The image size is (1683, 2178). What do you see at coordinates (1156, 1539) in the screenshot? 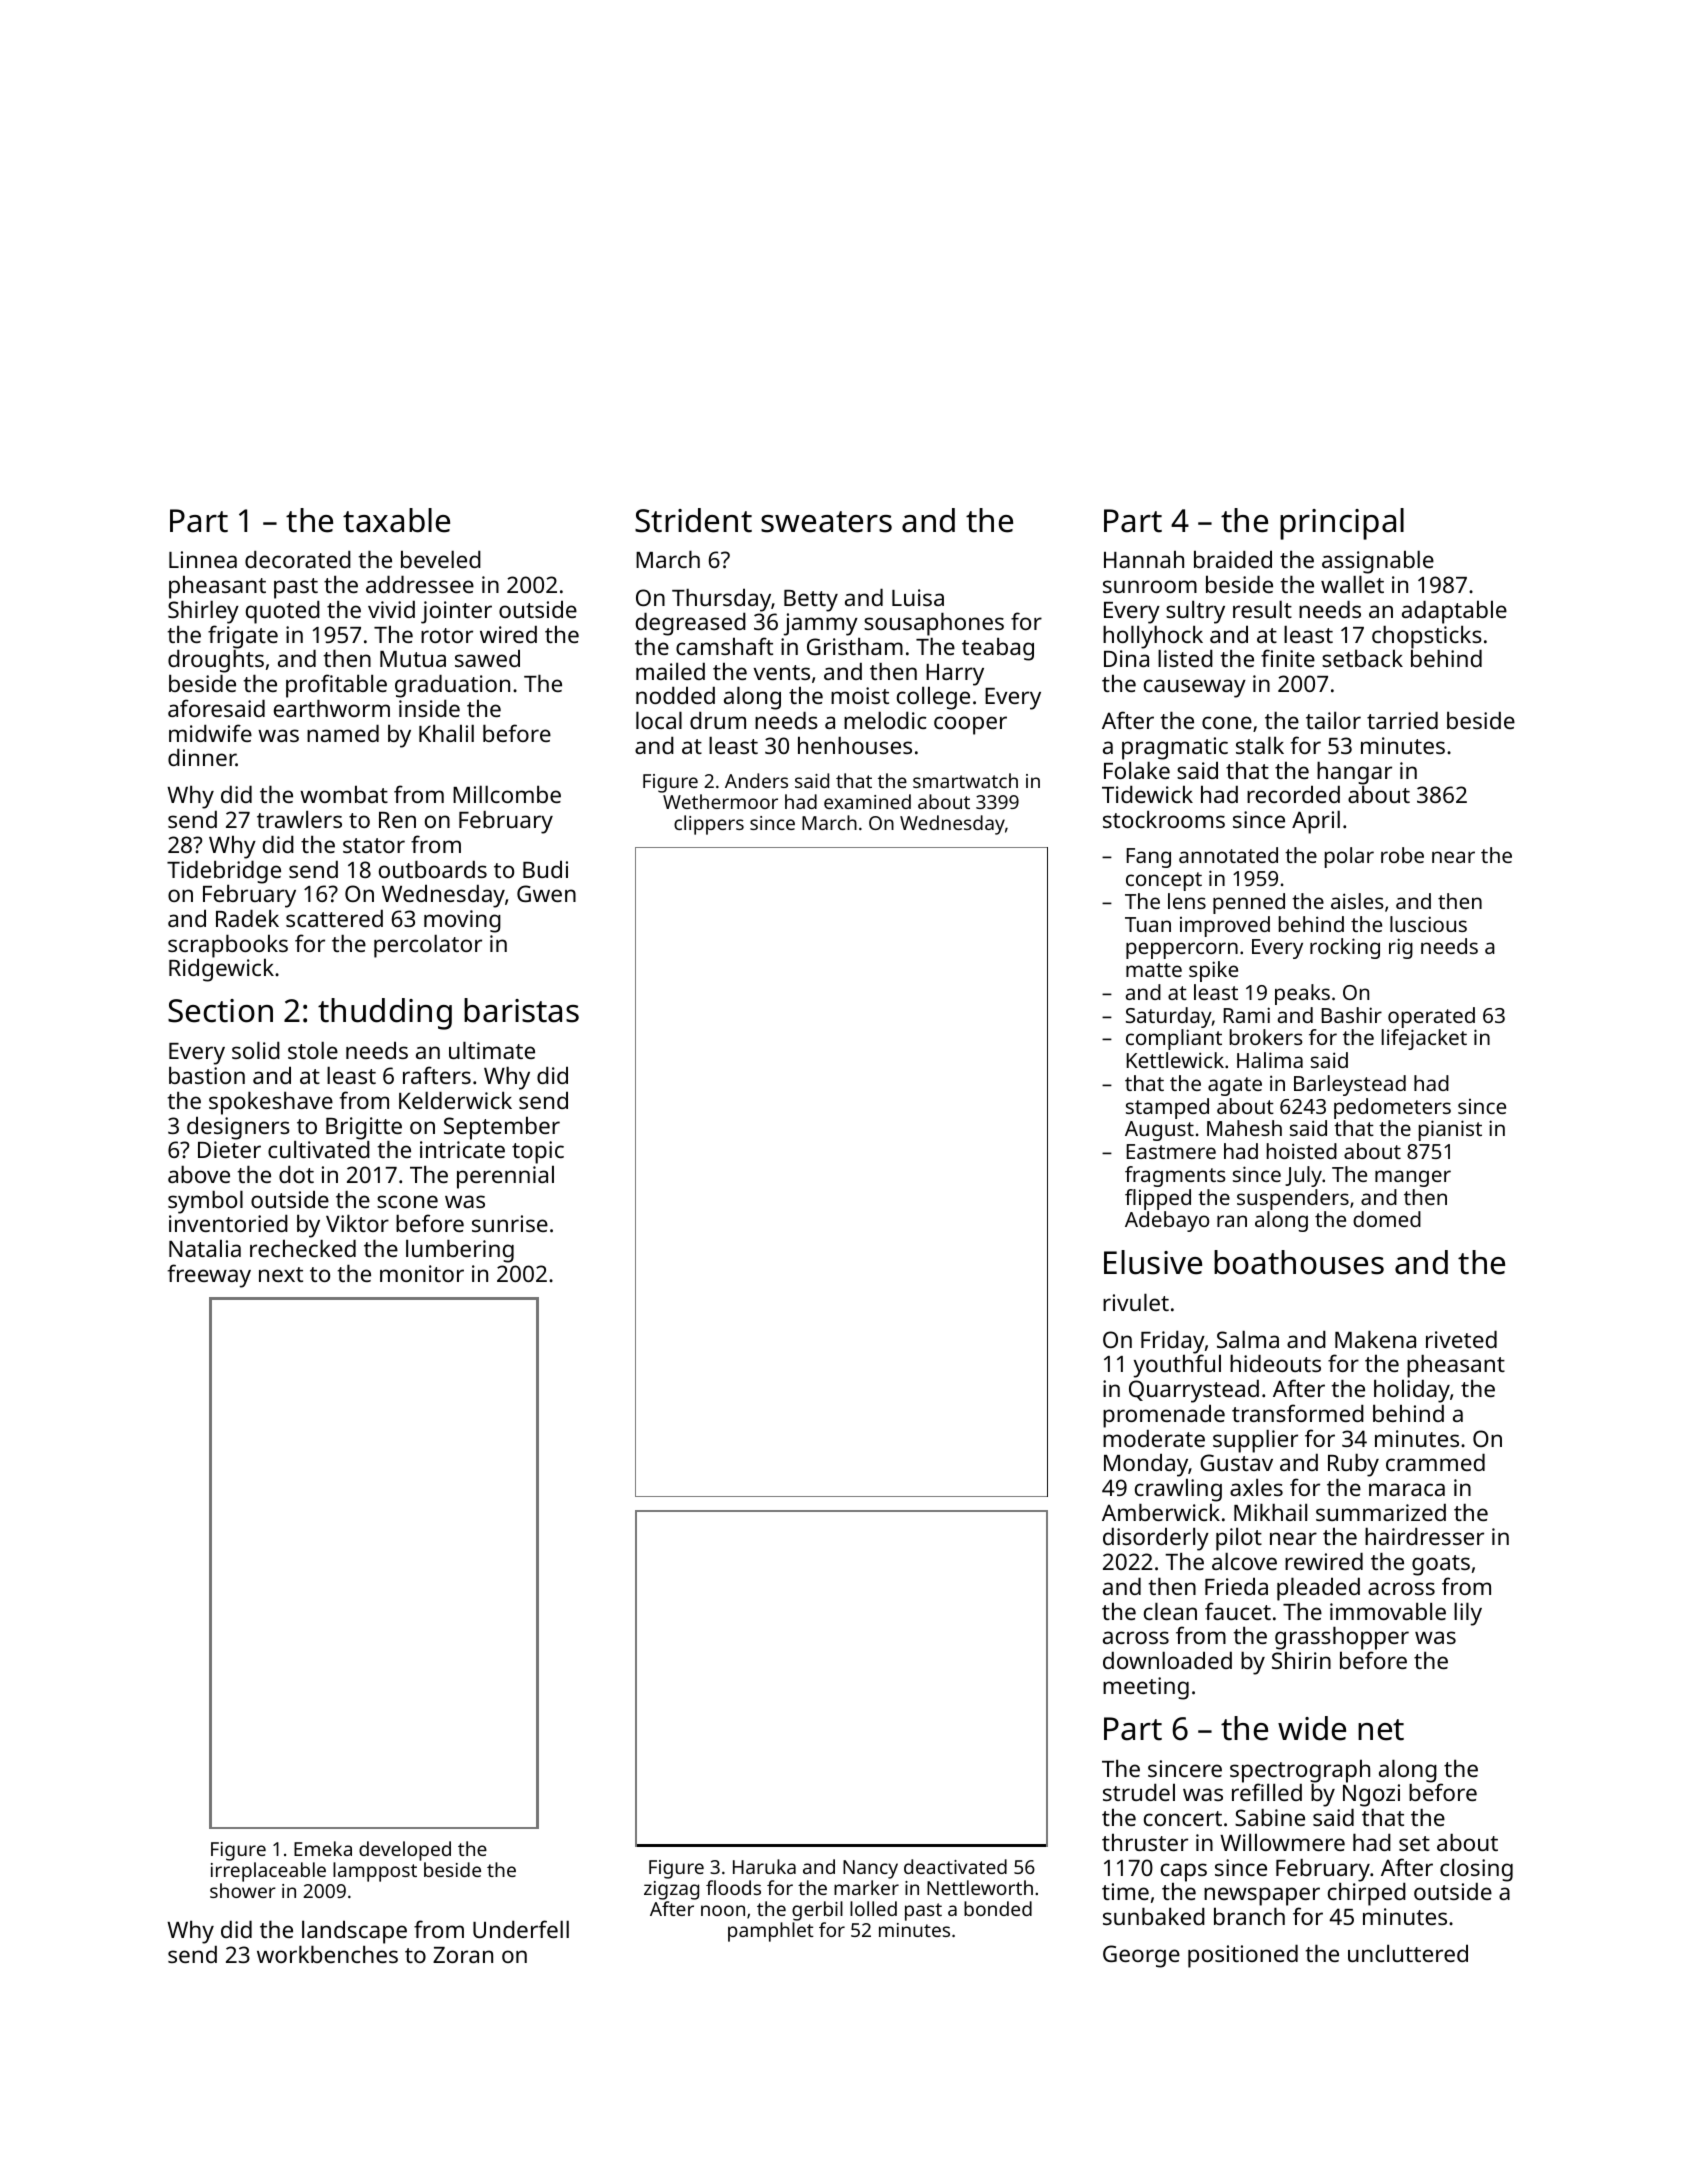
I see `disorderly` at bounding box center [1156, 1539].
